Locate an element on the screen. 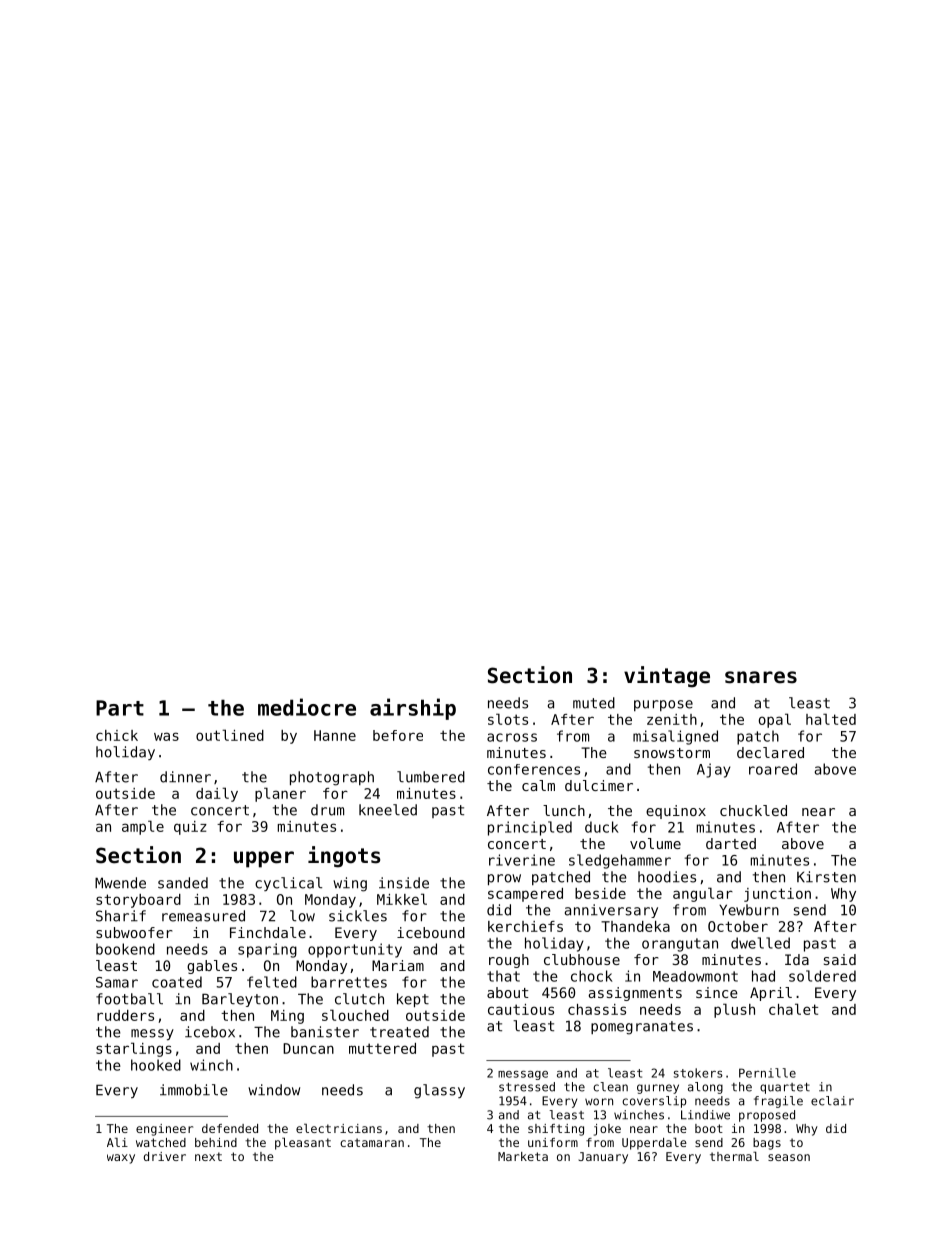 The image size is (952, 1233). riverine is located at coordinates (522, 860).
